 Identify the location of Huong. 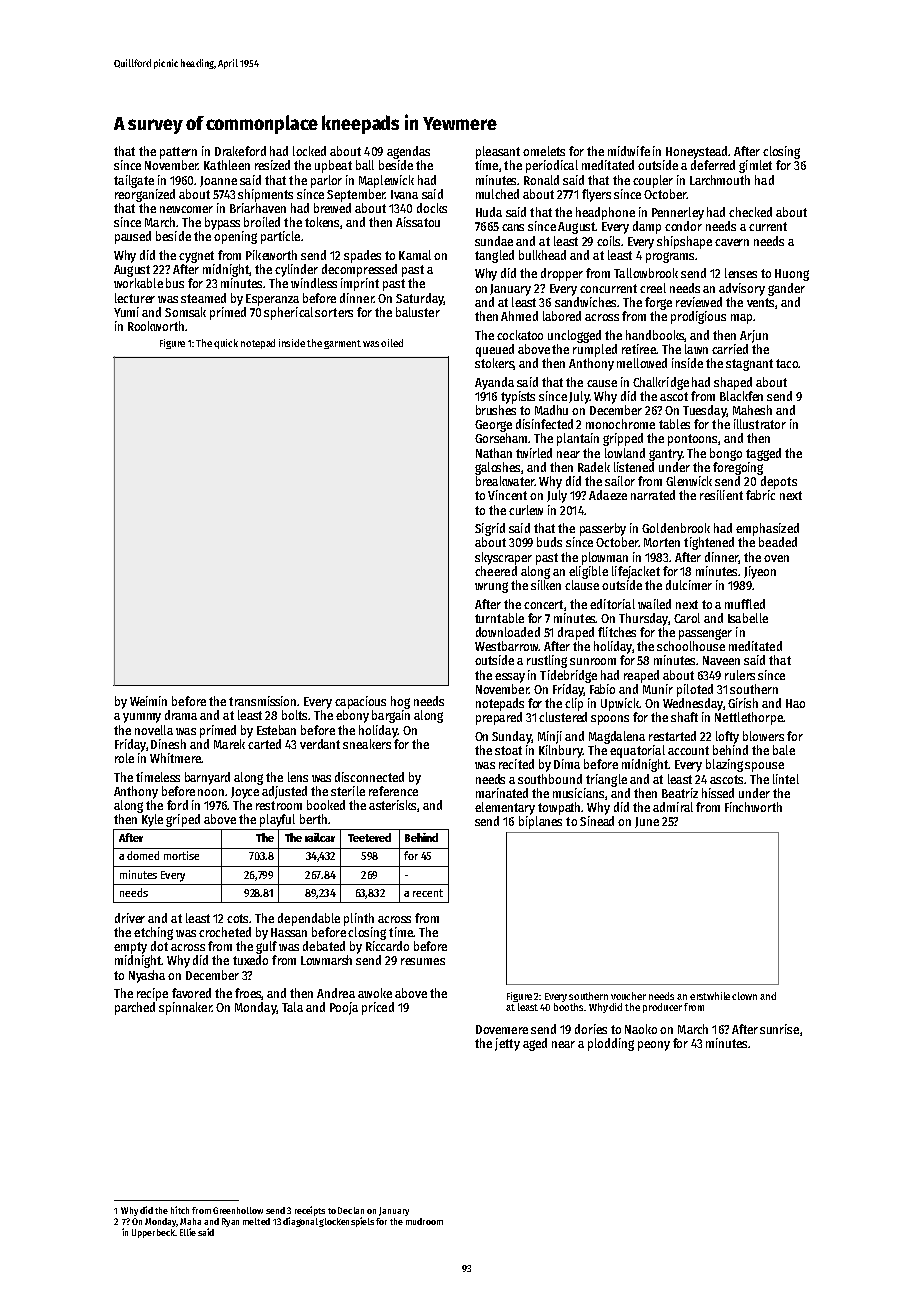
(792, 275).
